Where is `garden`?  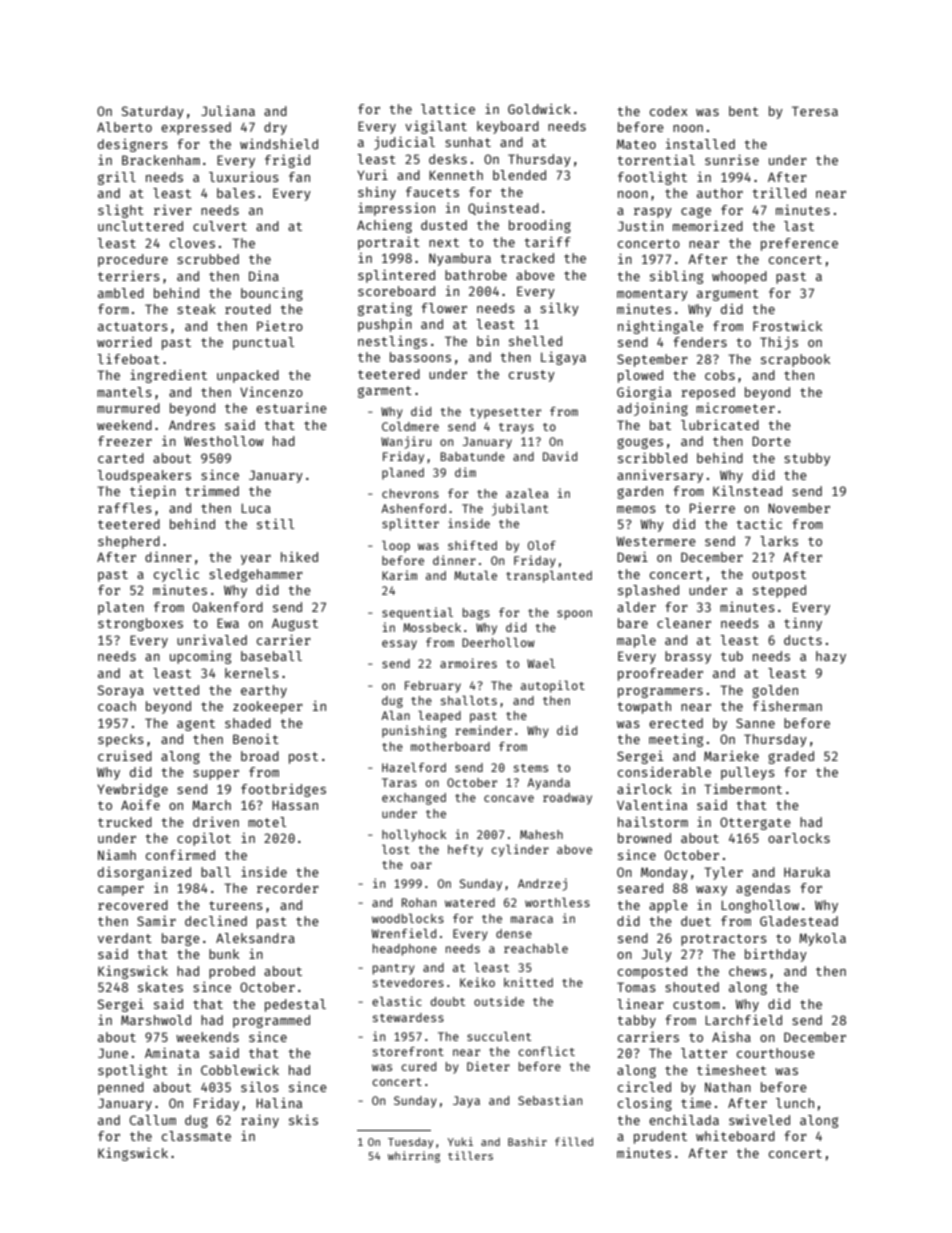 garden is located at coordinates (640, 492).
